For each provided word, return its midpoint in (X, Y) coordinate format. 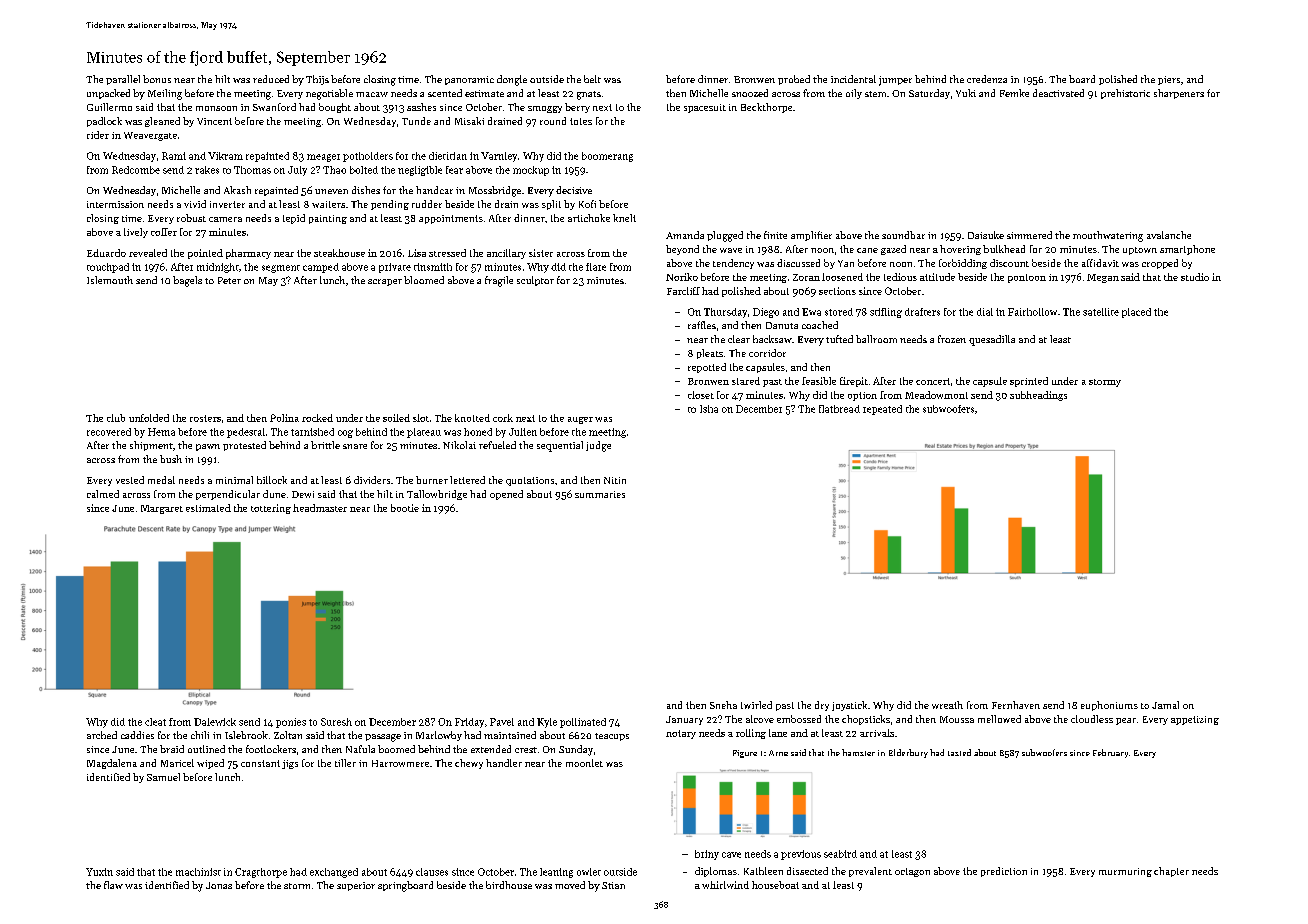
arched (102, 735)
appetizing (1195, 720)
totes (581, 121)
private (395, 268)
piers (1169, 80)
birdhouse (509, 885)
